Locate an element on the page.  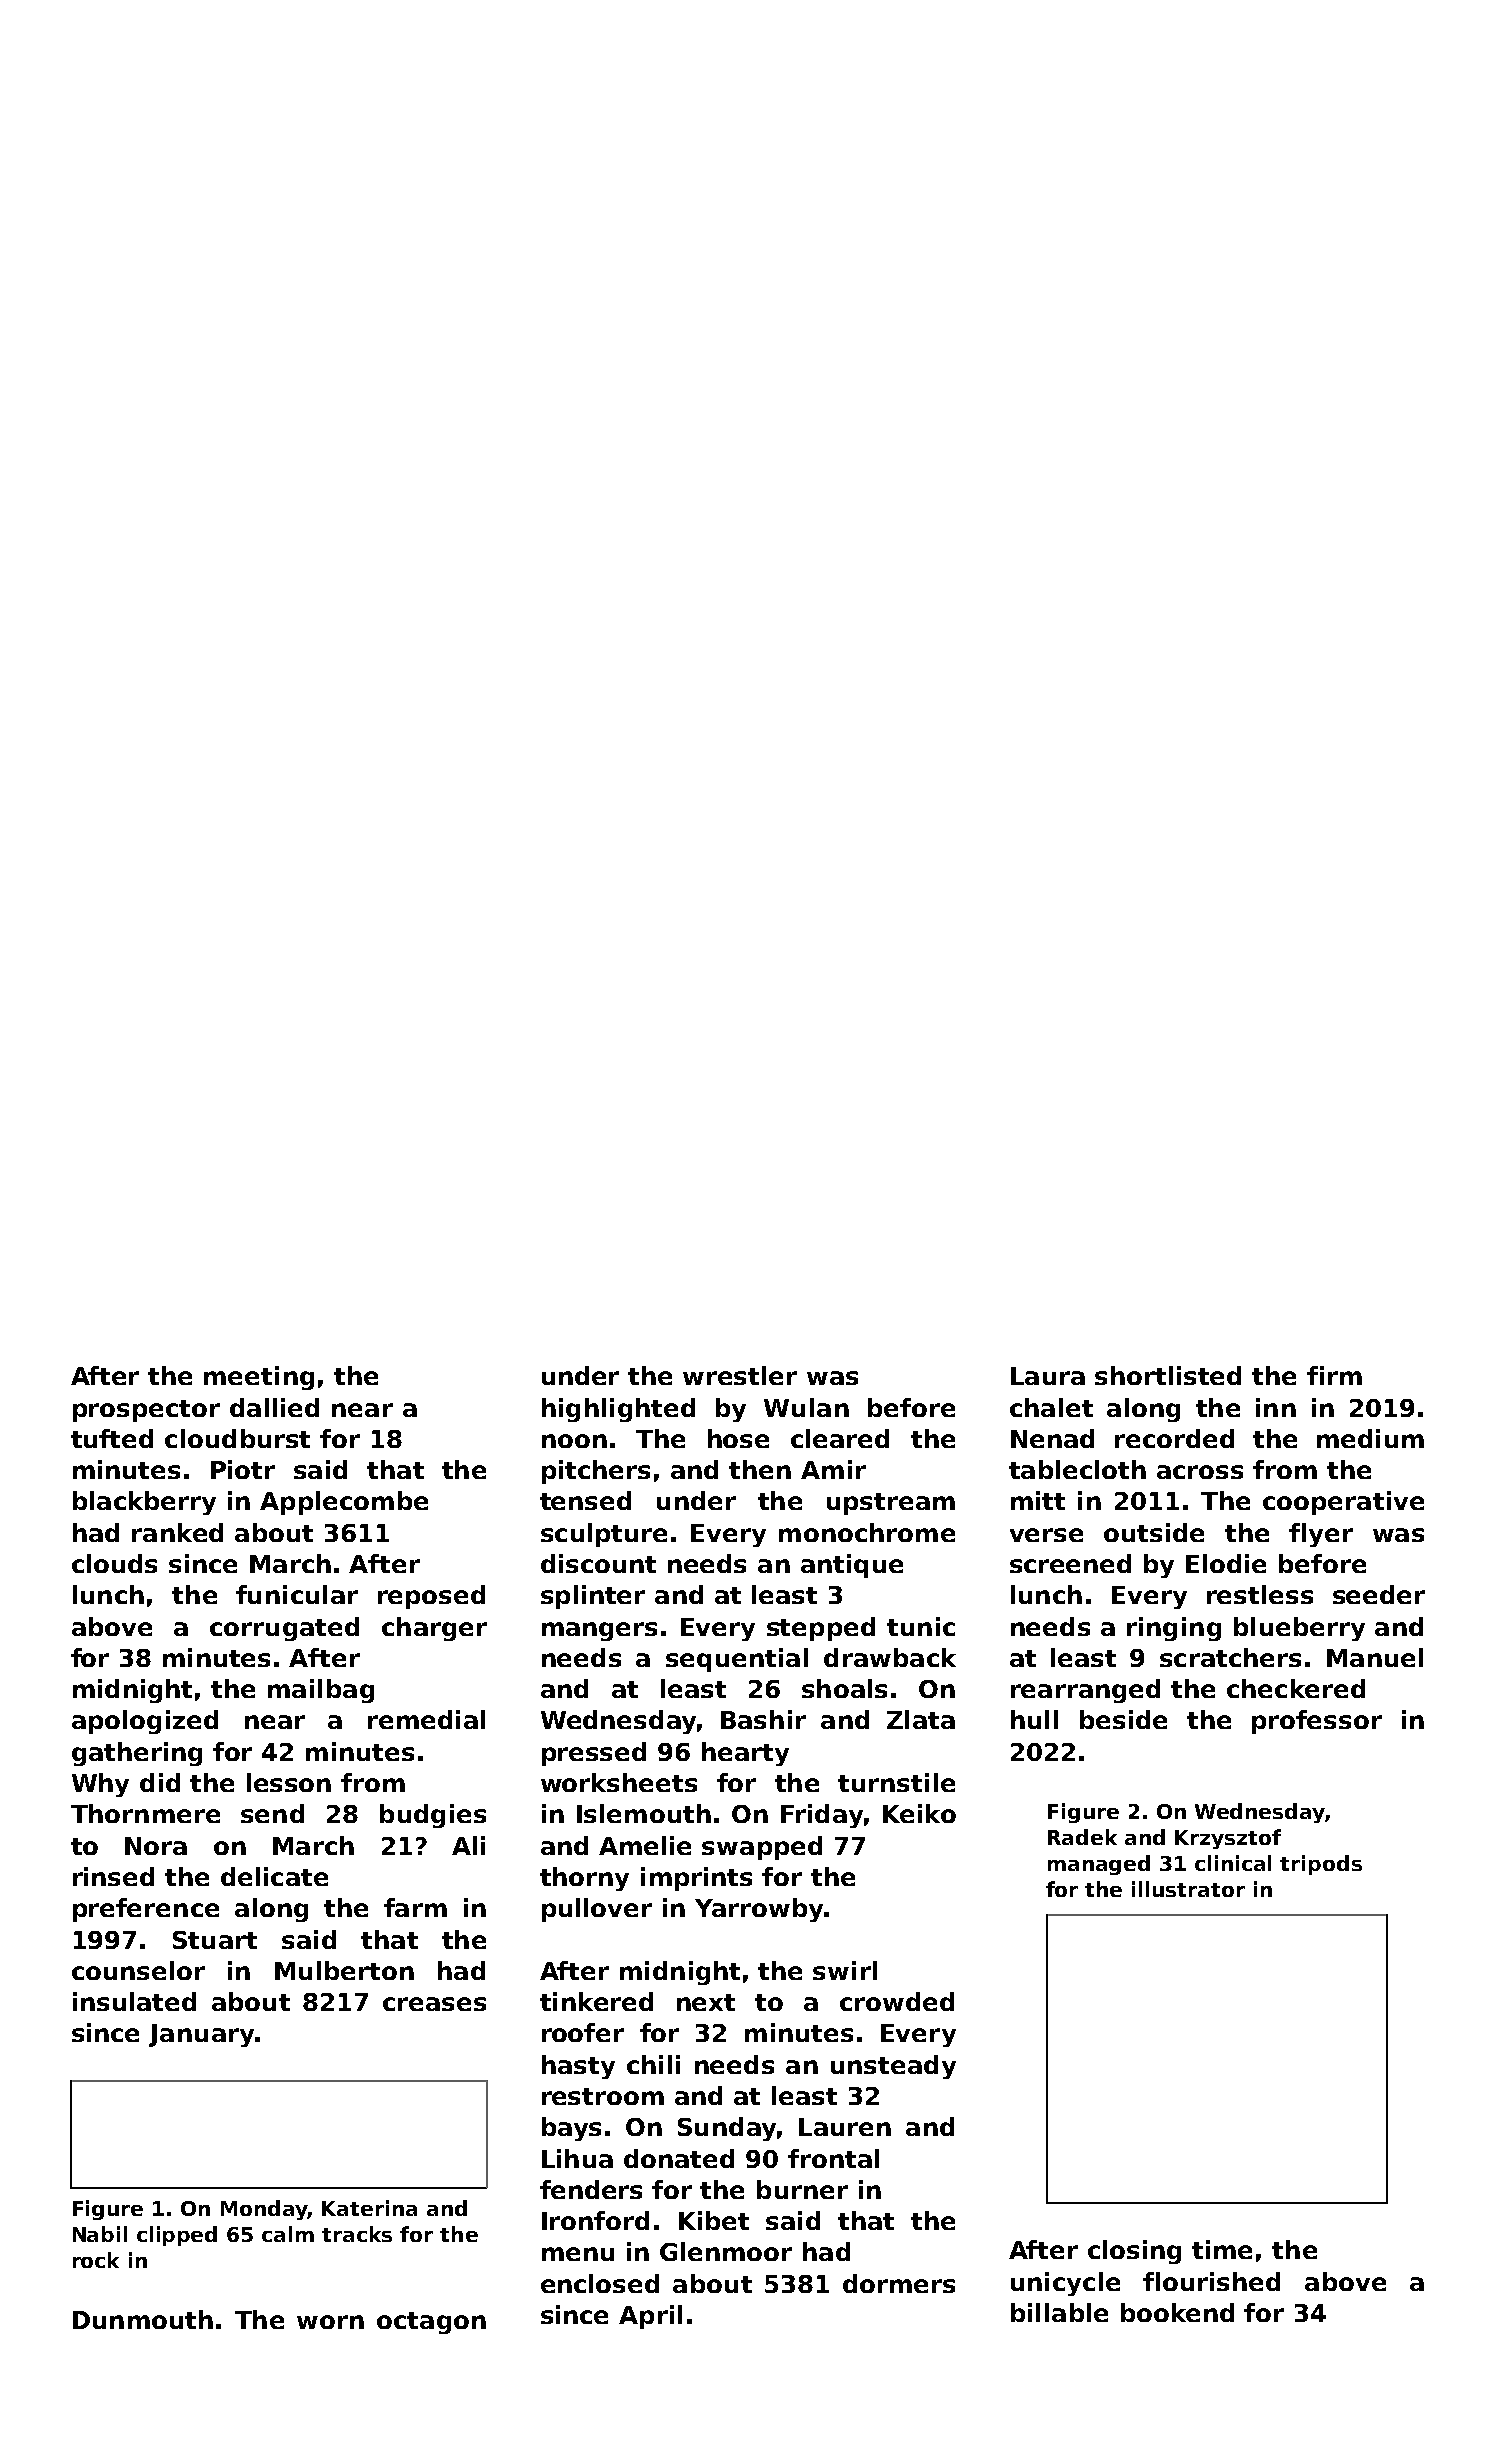
time is located at coordinates (1222, 2249).
